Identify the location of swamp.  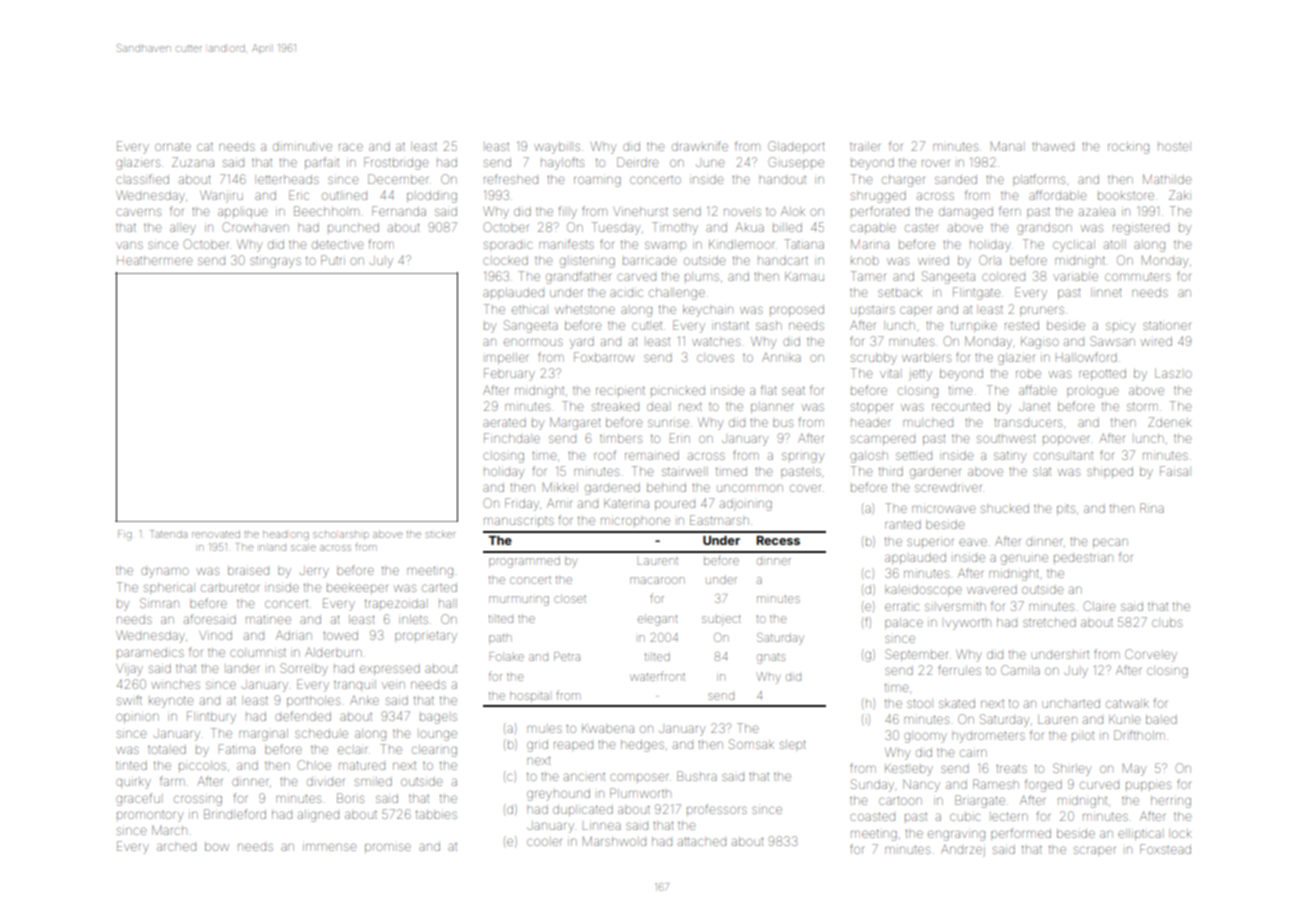
(665, 245).
